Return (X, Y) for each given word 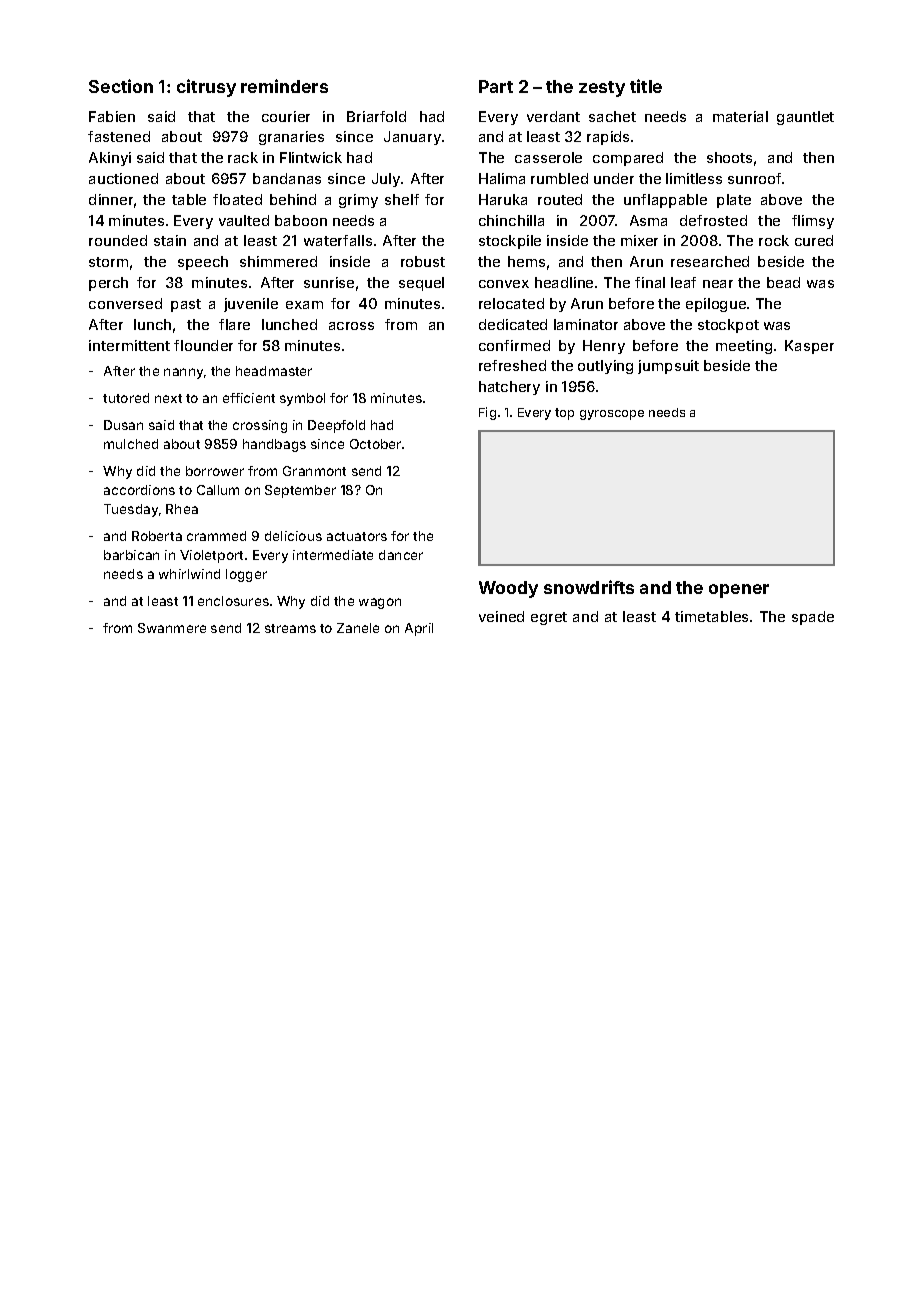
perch (108, 284)
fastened (119, 136)
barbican (131, 555)
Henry (604, 347)
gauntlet (805, 118)
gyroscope (612, 415)
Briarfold (376, 116)
